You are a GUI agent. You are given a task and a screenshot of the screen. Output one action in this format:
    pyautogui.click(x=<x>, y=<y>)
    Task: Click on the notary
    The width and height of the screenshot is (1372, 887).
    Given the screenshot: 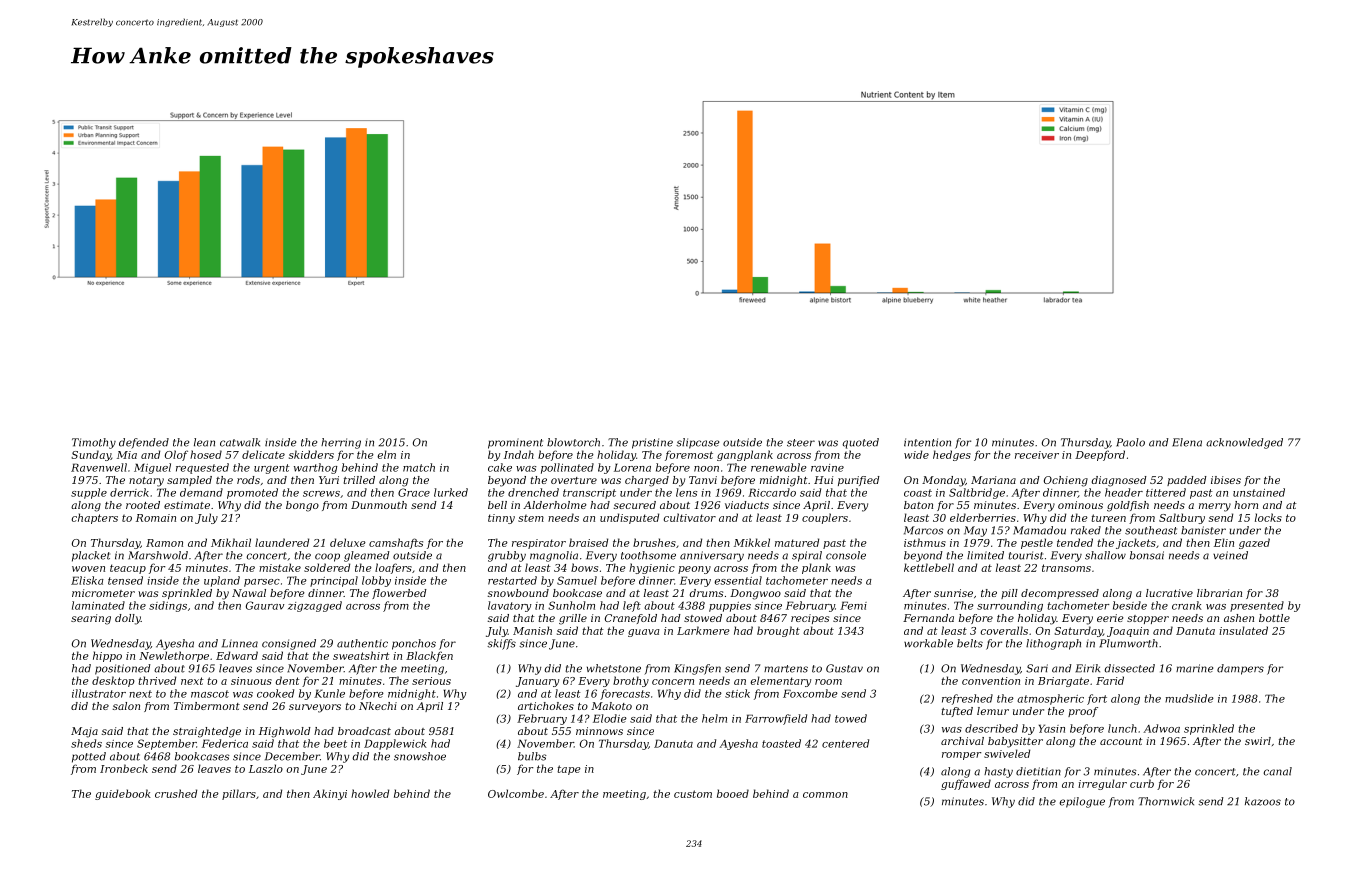 What is the action you would take?
    pyautogui.click(x=146, y=482)
